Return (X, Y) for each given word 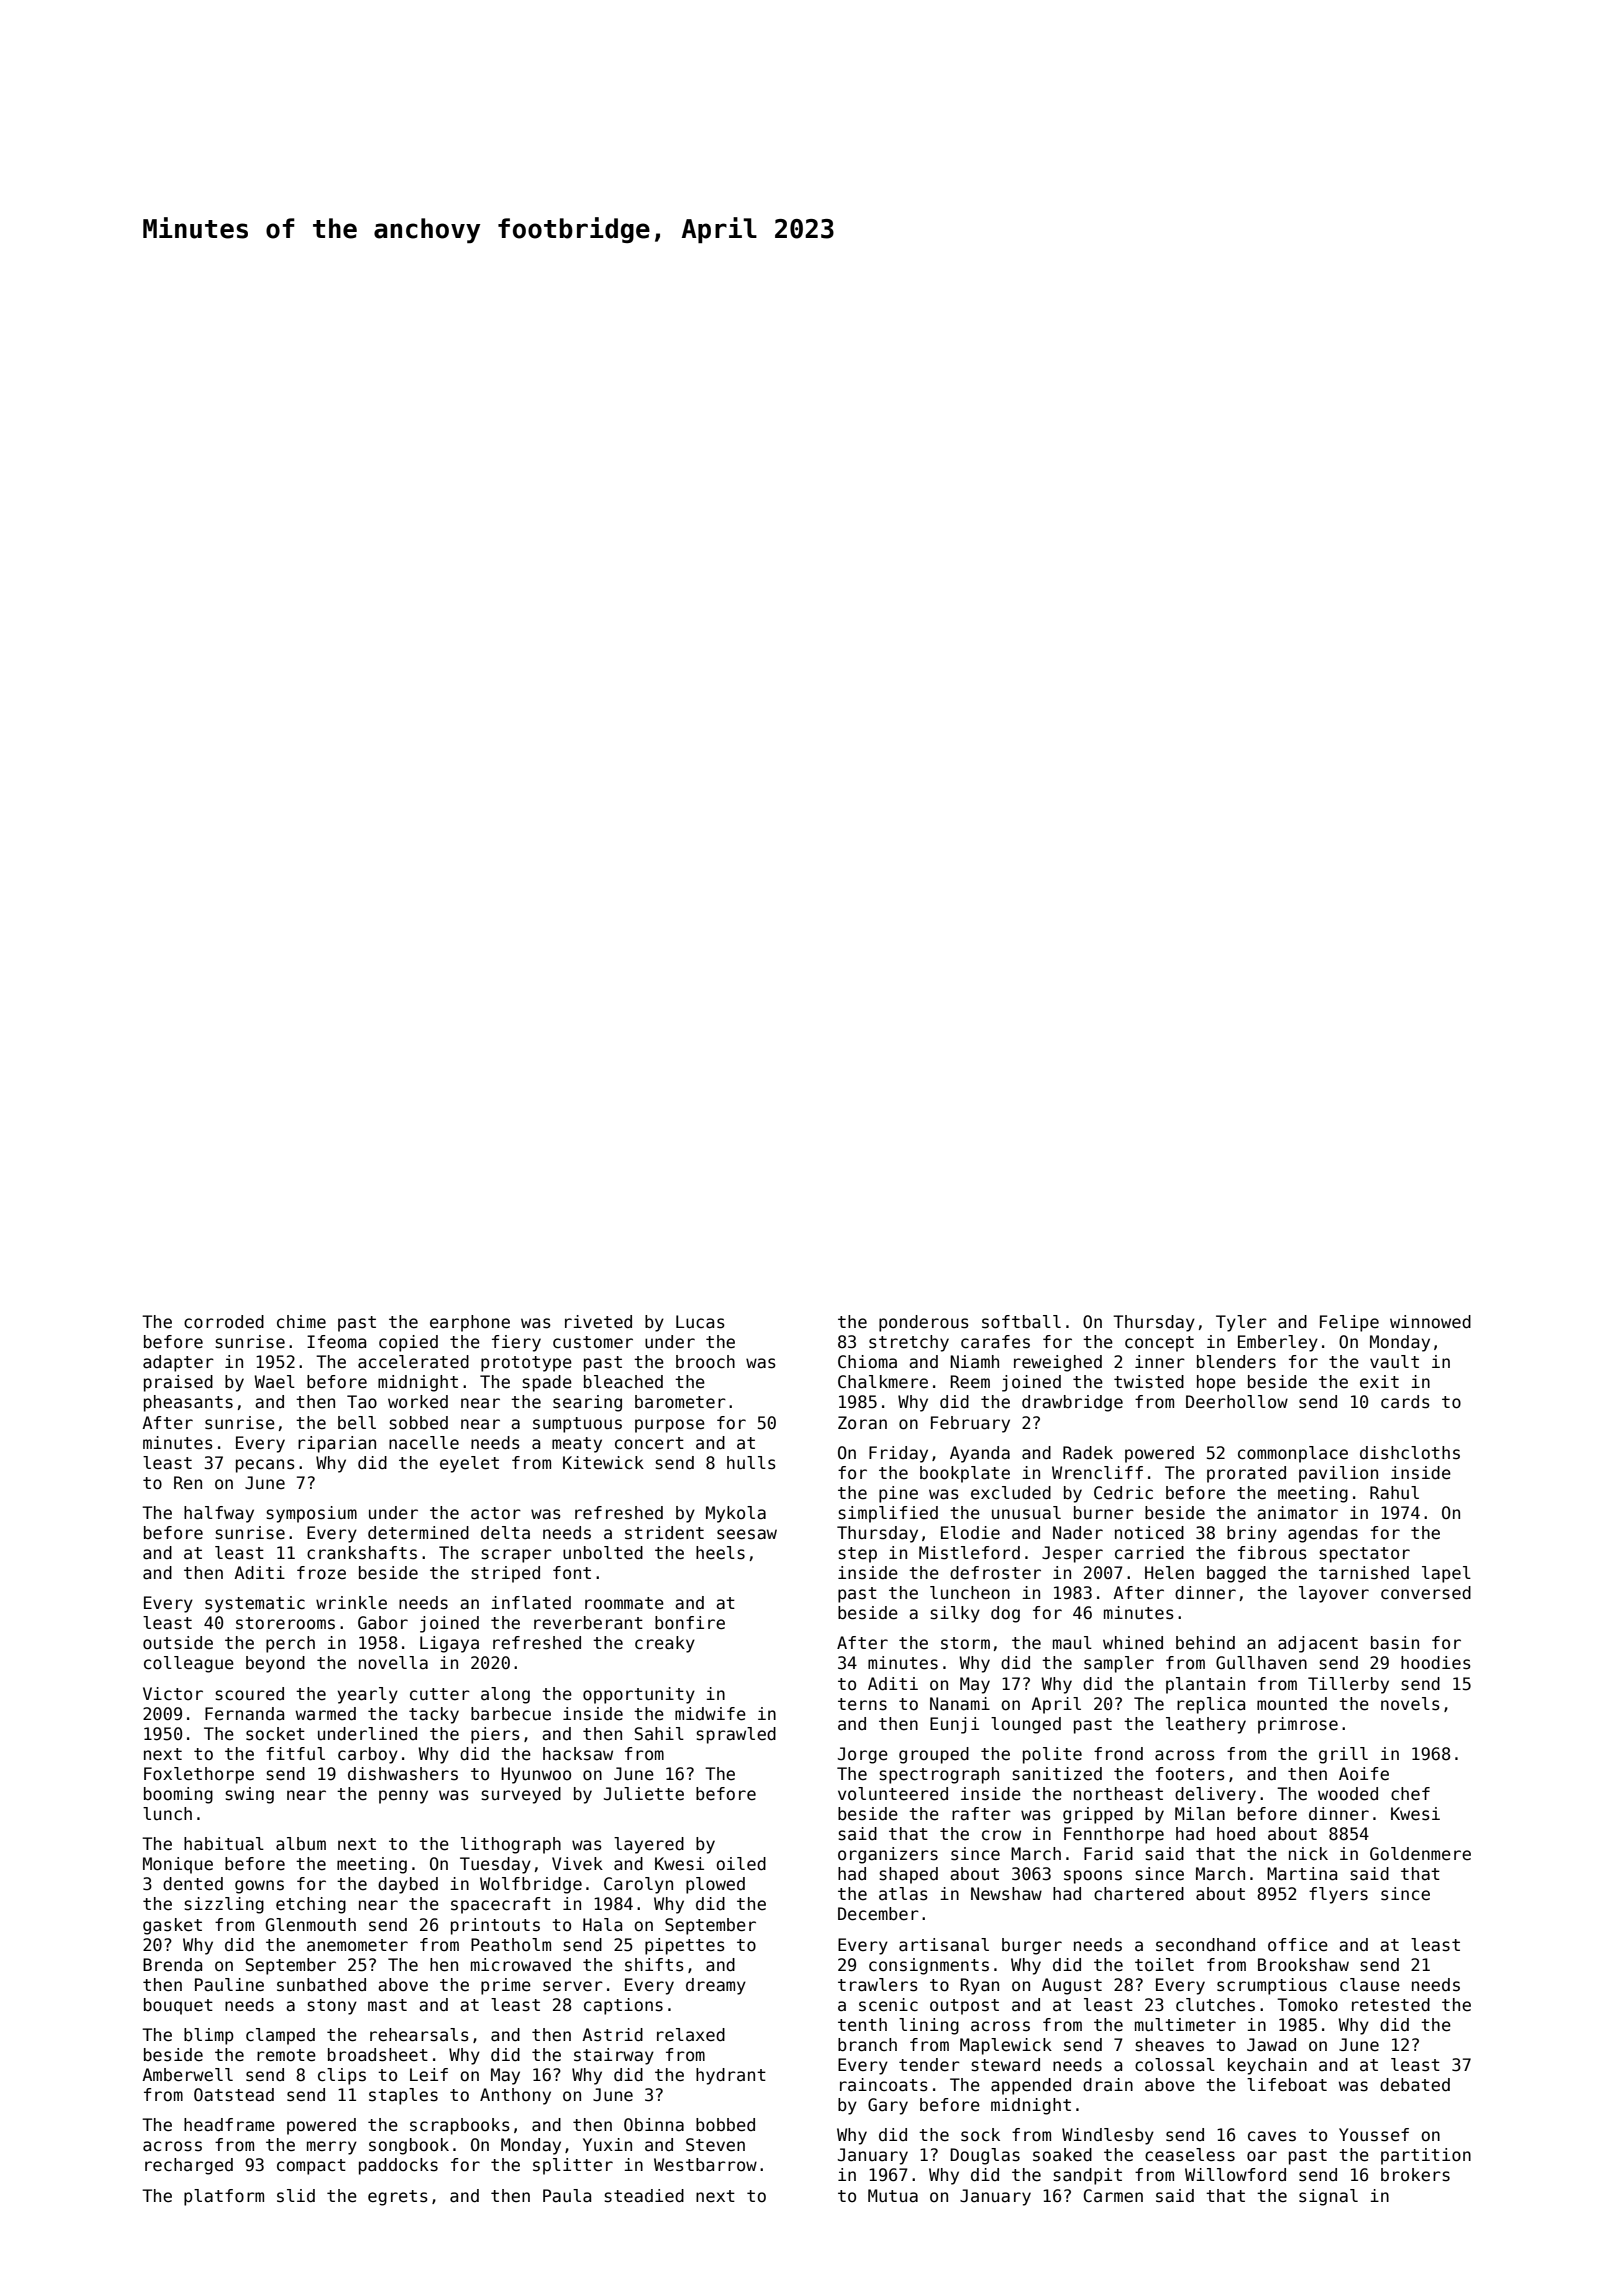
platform (224, 2197)
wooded (1348, 1794)
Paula (567, 2196)
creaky (665, 1644)
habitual (224, 1844)
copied (408, 1343)
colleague (189, 1664)
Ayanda (980, 1454)
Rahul (1394, 1493)
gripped (1098, 1815)
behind (1205, 1643)
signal (1328, 2197)
